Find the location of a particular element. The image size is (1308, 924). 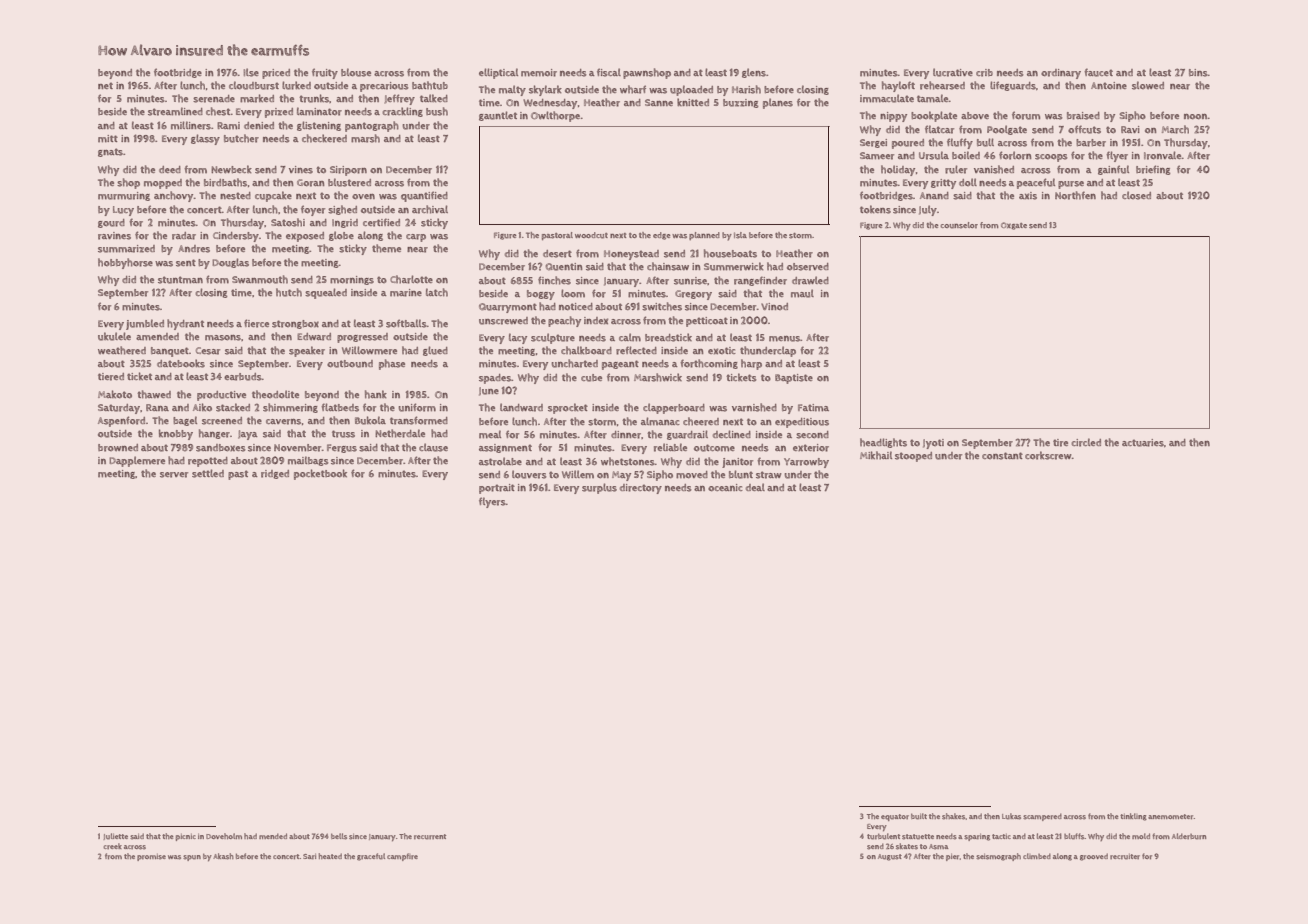

priced is located at coordinates (276, 74).
